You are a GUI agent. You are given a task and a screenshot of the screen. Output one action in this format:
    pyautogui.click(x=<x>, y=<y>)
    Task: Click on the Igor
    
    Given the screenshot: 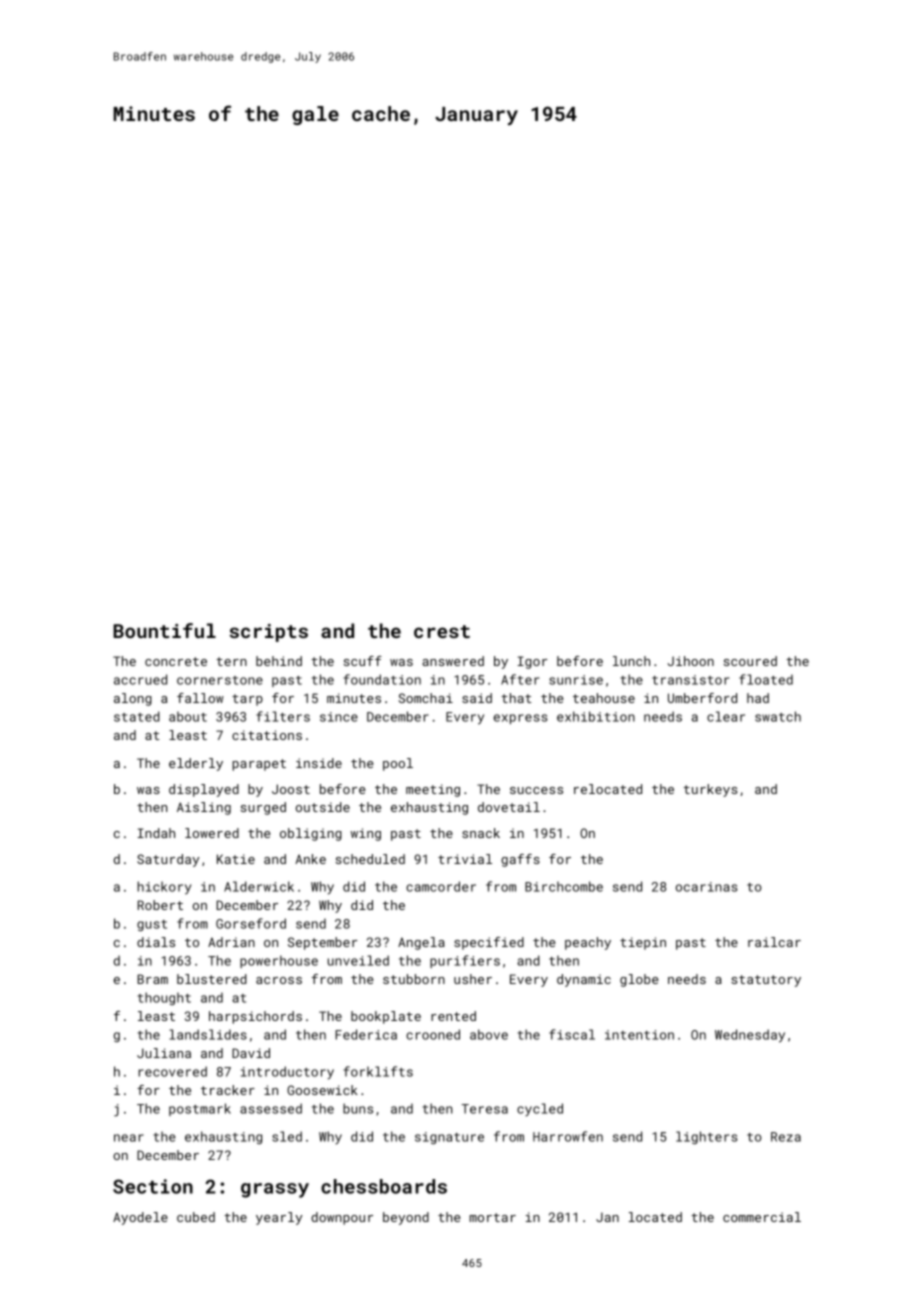 What is the action you would take?
    pyautogui.click(x=532, y=662)
